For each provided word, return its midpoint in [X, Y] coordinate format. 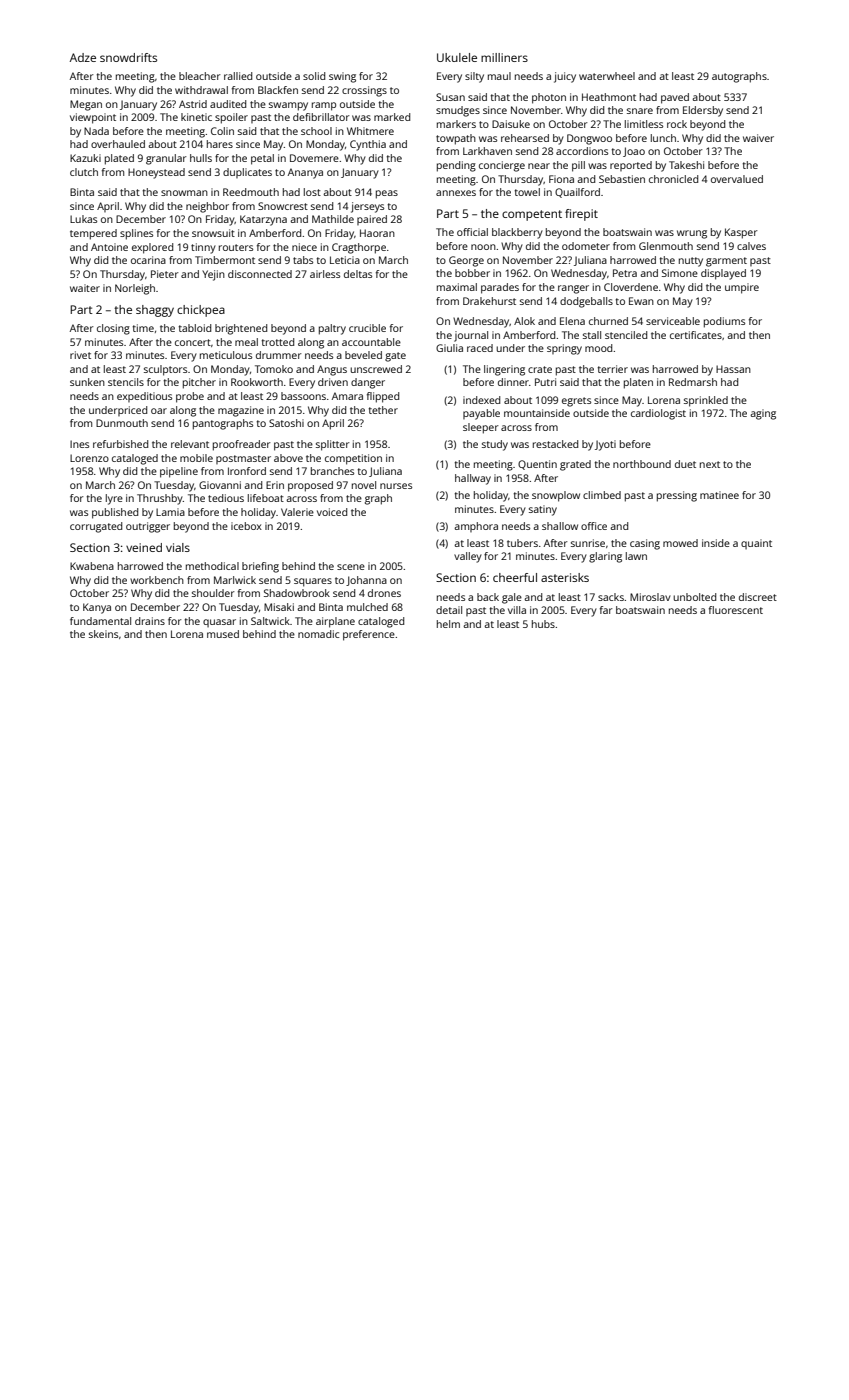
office [594, 526]
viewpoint [93, 118]
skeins [103, 634]
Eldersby [703, 111]
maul [499, 76]
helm [448, 624]
